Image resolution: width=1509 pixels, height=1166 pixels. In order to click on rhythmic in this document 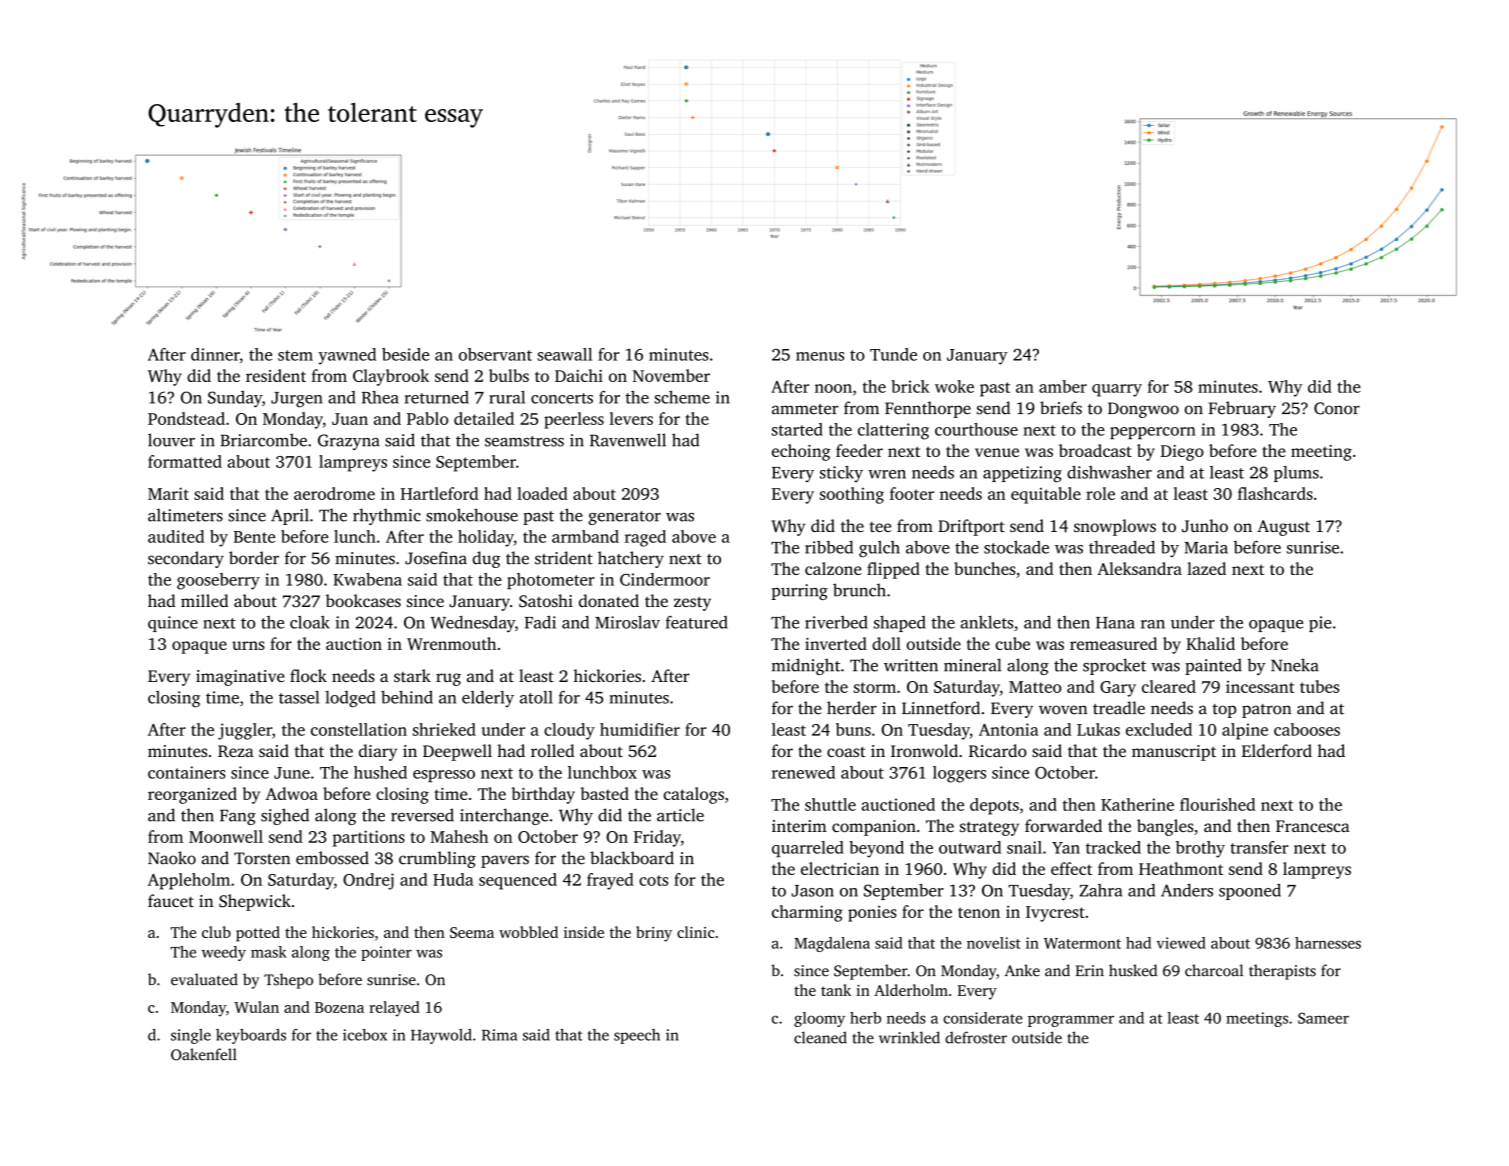, I will do `click(387, 516)`.
